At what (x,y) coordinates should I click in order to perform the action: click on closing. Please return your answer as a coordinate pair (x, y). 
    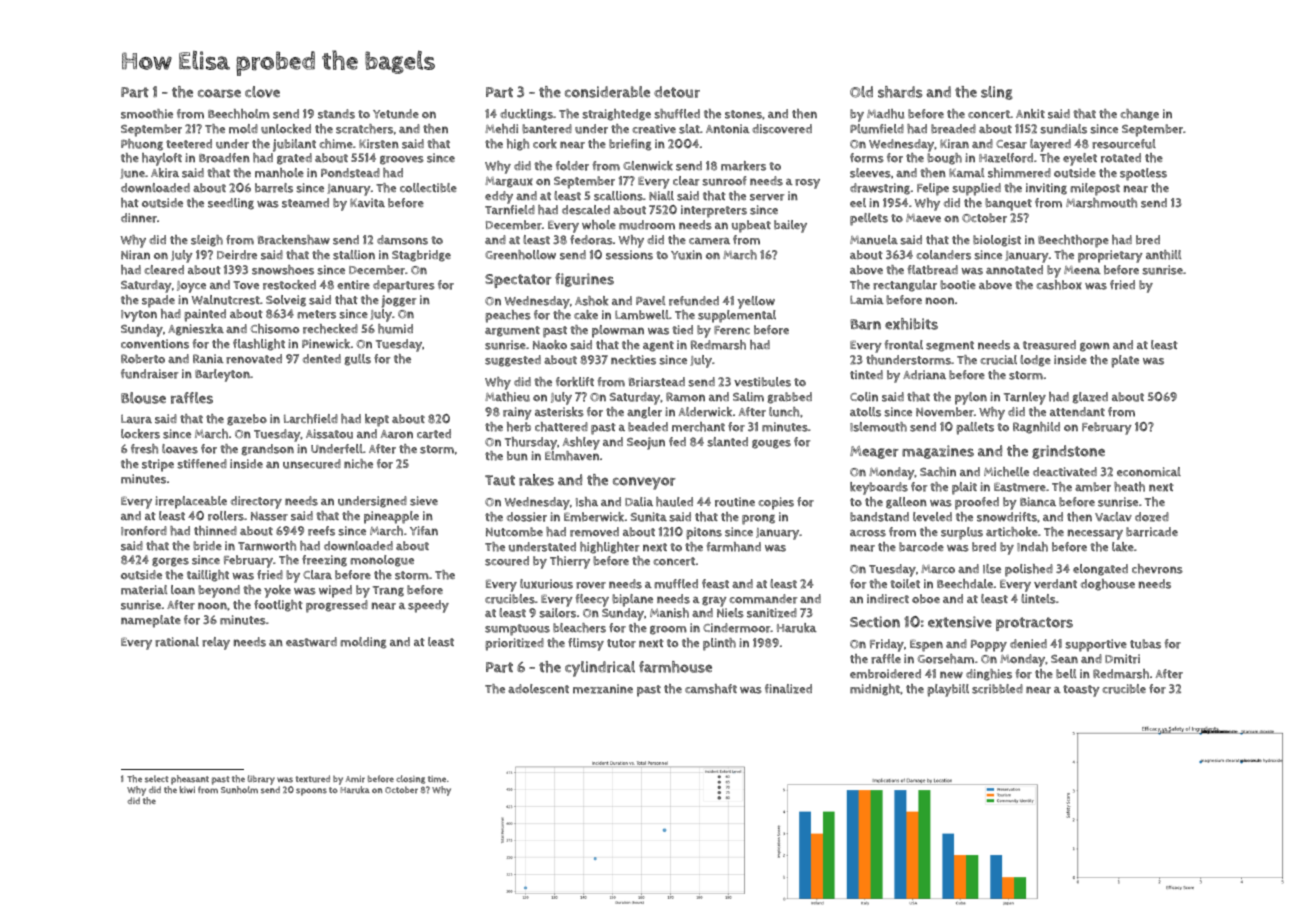
    Looking at the image, I should click on (410, 779).
